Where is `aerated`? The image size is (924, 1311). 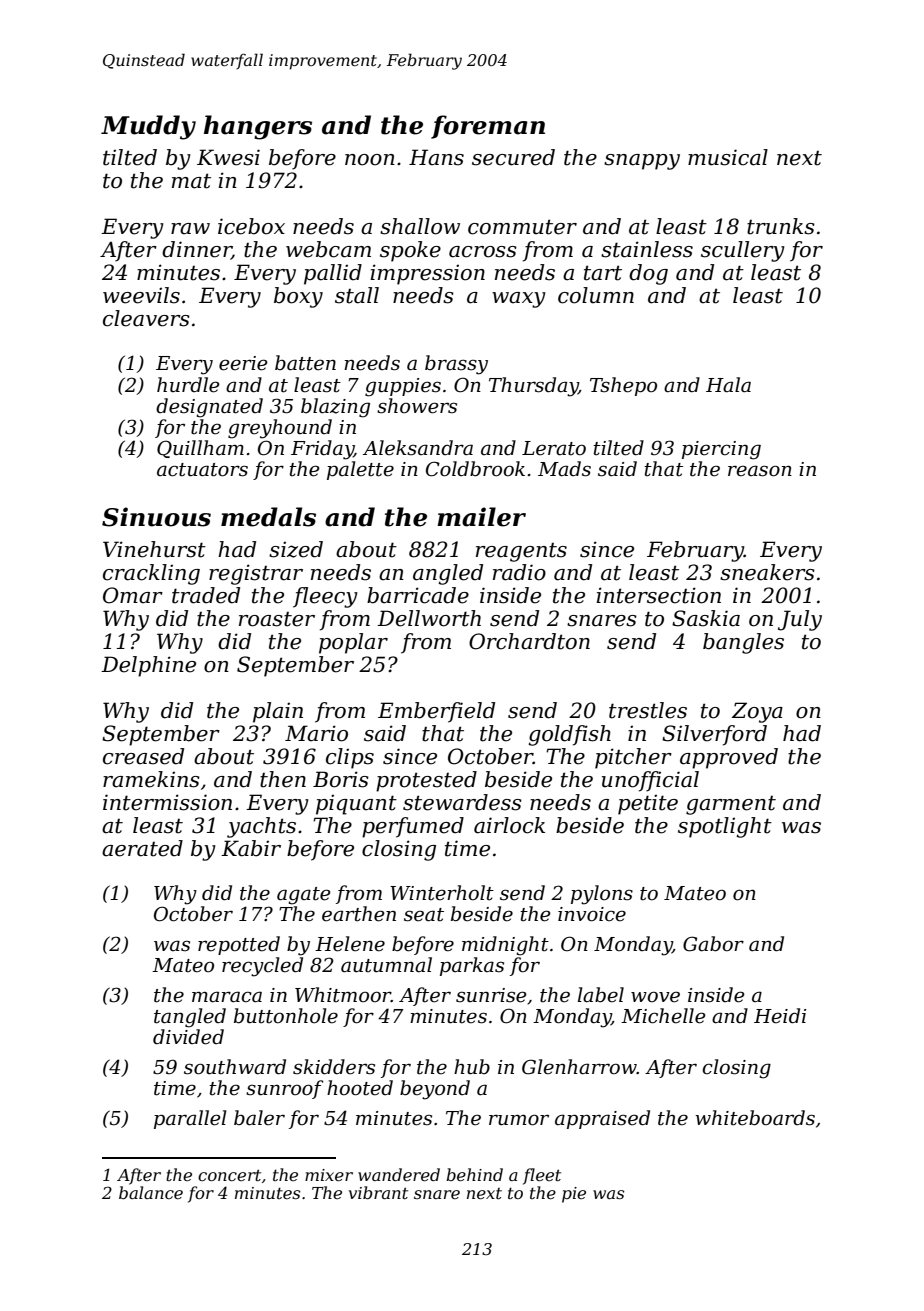
aerated is located at coordinates (142, 848).
